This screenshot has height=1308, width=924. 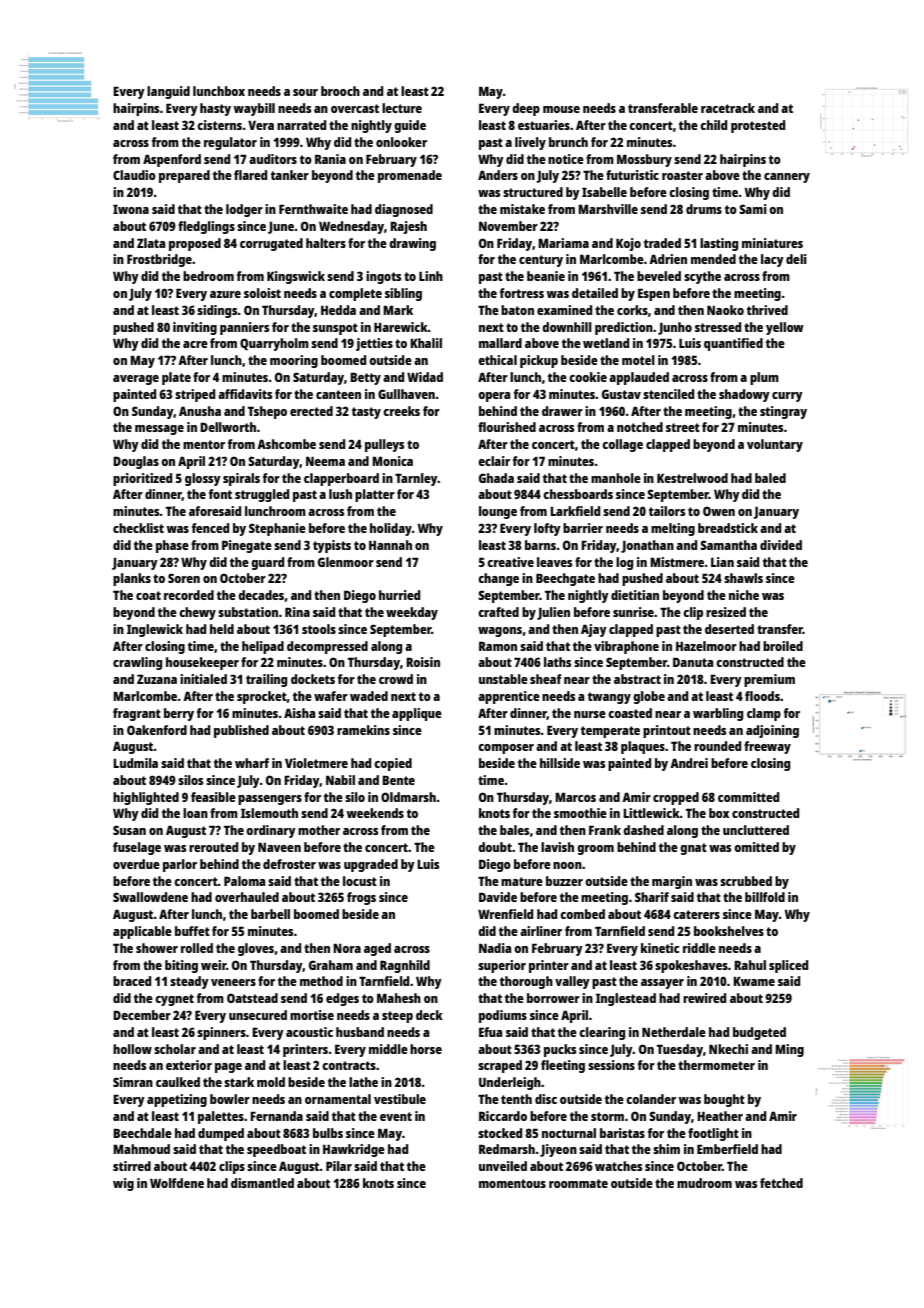 What do you see at coordinates (635, 595) in the screenshot?
I see `dietitian` at bounding box center [635, 595].
